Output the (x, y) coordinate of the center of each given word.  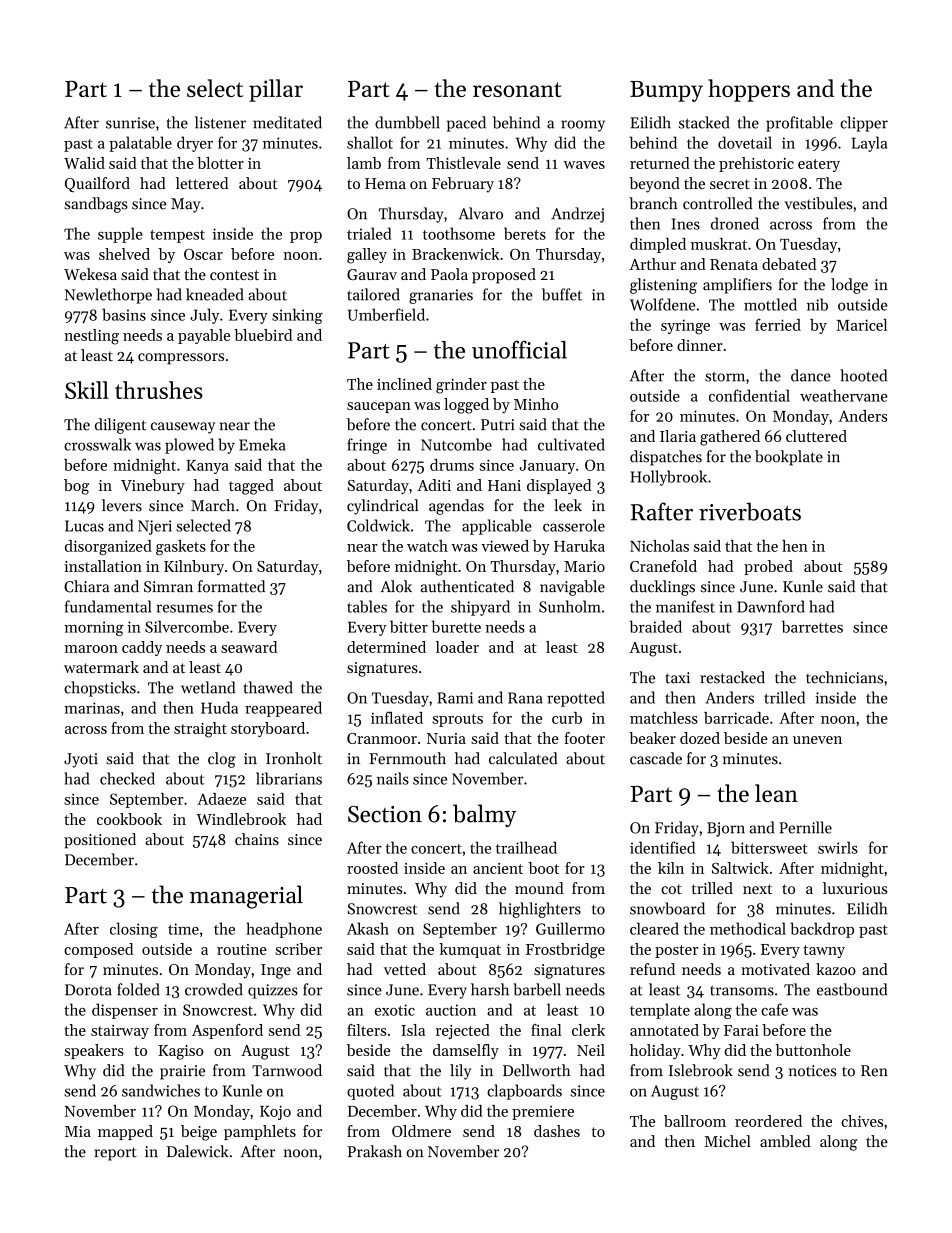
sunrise (130, 123)
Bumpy (666, 91)
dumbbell (407, 122)
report (115, 1154)
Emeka (262, 444)
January (547, 467)
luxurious (855, 888)
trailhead (526, 847)
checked (127, 778)
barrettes (812, 626)
